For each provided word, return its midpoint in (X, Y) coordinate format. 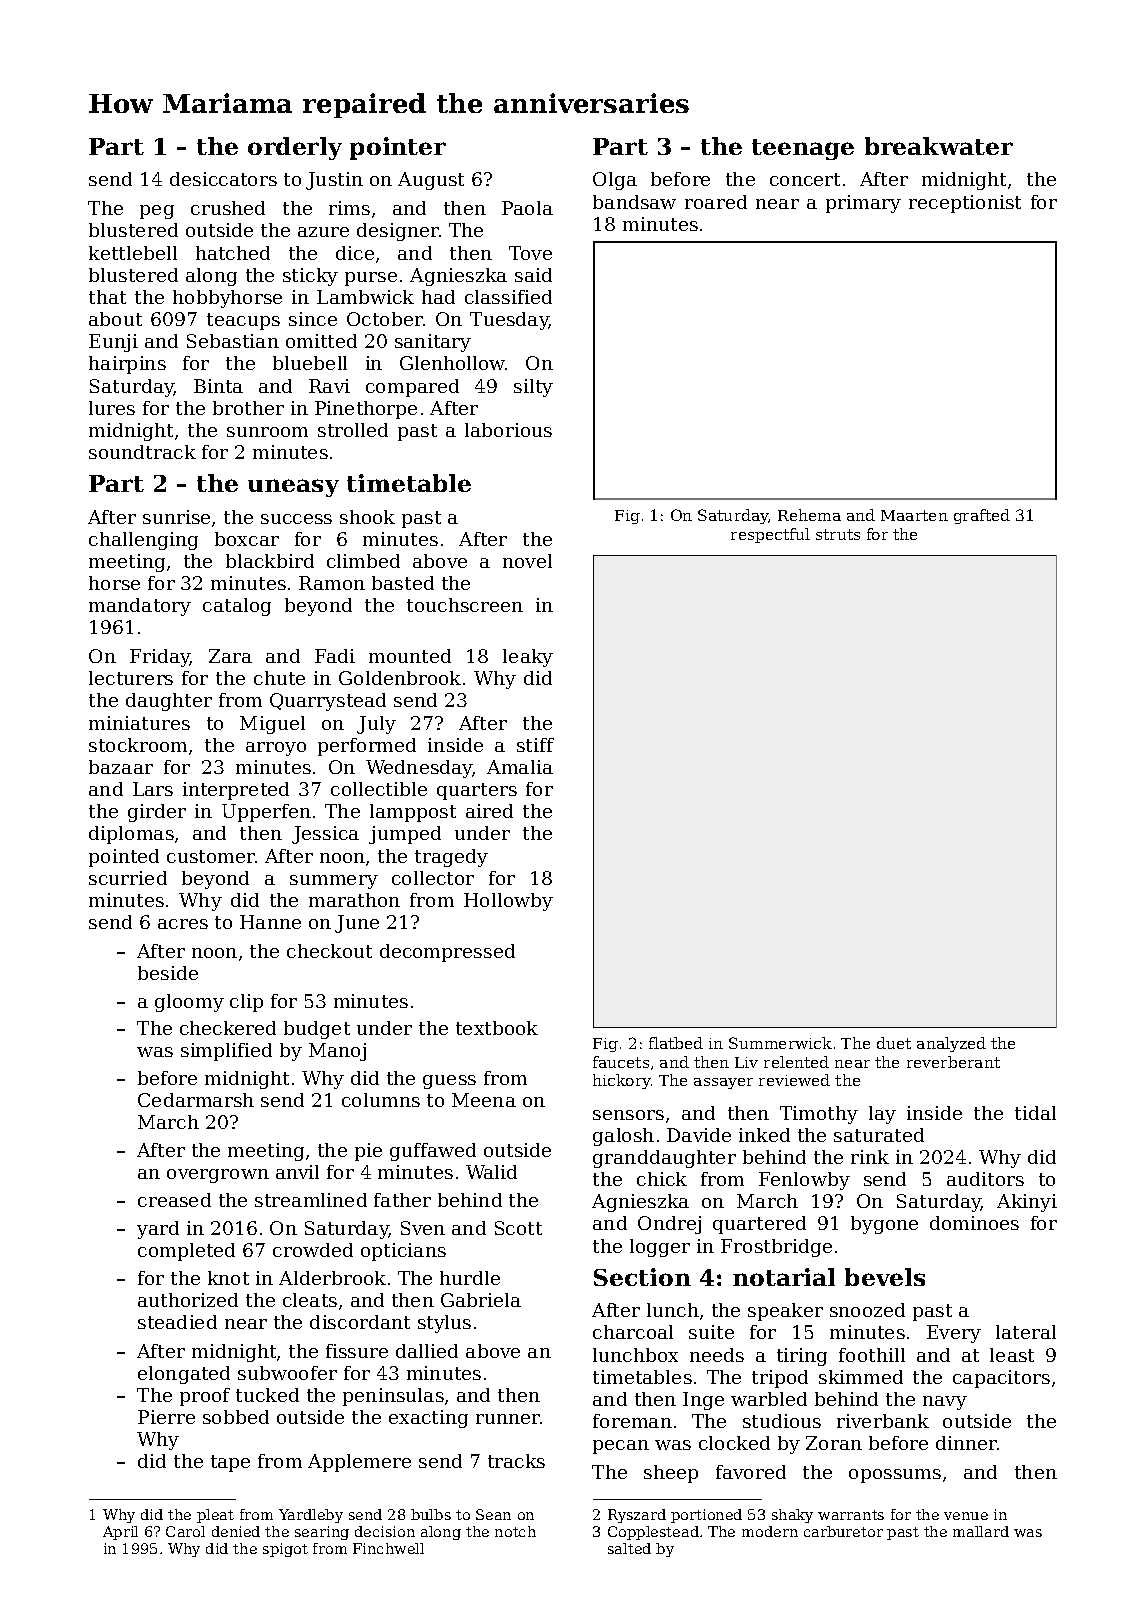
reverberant (953, 1062)
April (120, 1533)
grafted (982, 516)
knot (228, 1278)
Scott (518, 1228)
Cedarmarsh (196, 1100)
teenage (803, 149)
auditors (985, 1179)
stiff (535, 745)
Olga (615, 181)
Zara (230, 656)
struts (838, 534)
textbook (497, 1028)
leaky (528, 658)
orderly (295, 148)
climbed (363, 561)
